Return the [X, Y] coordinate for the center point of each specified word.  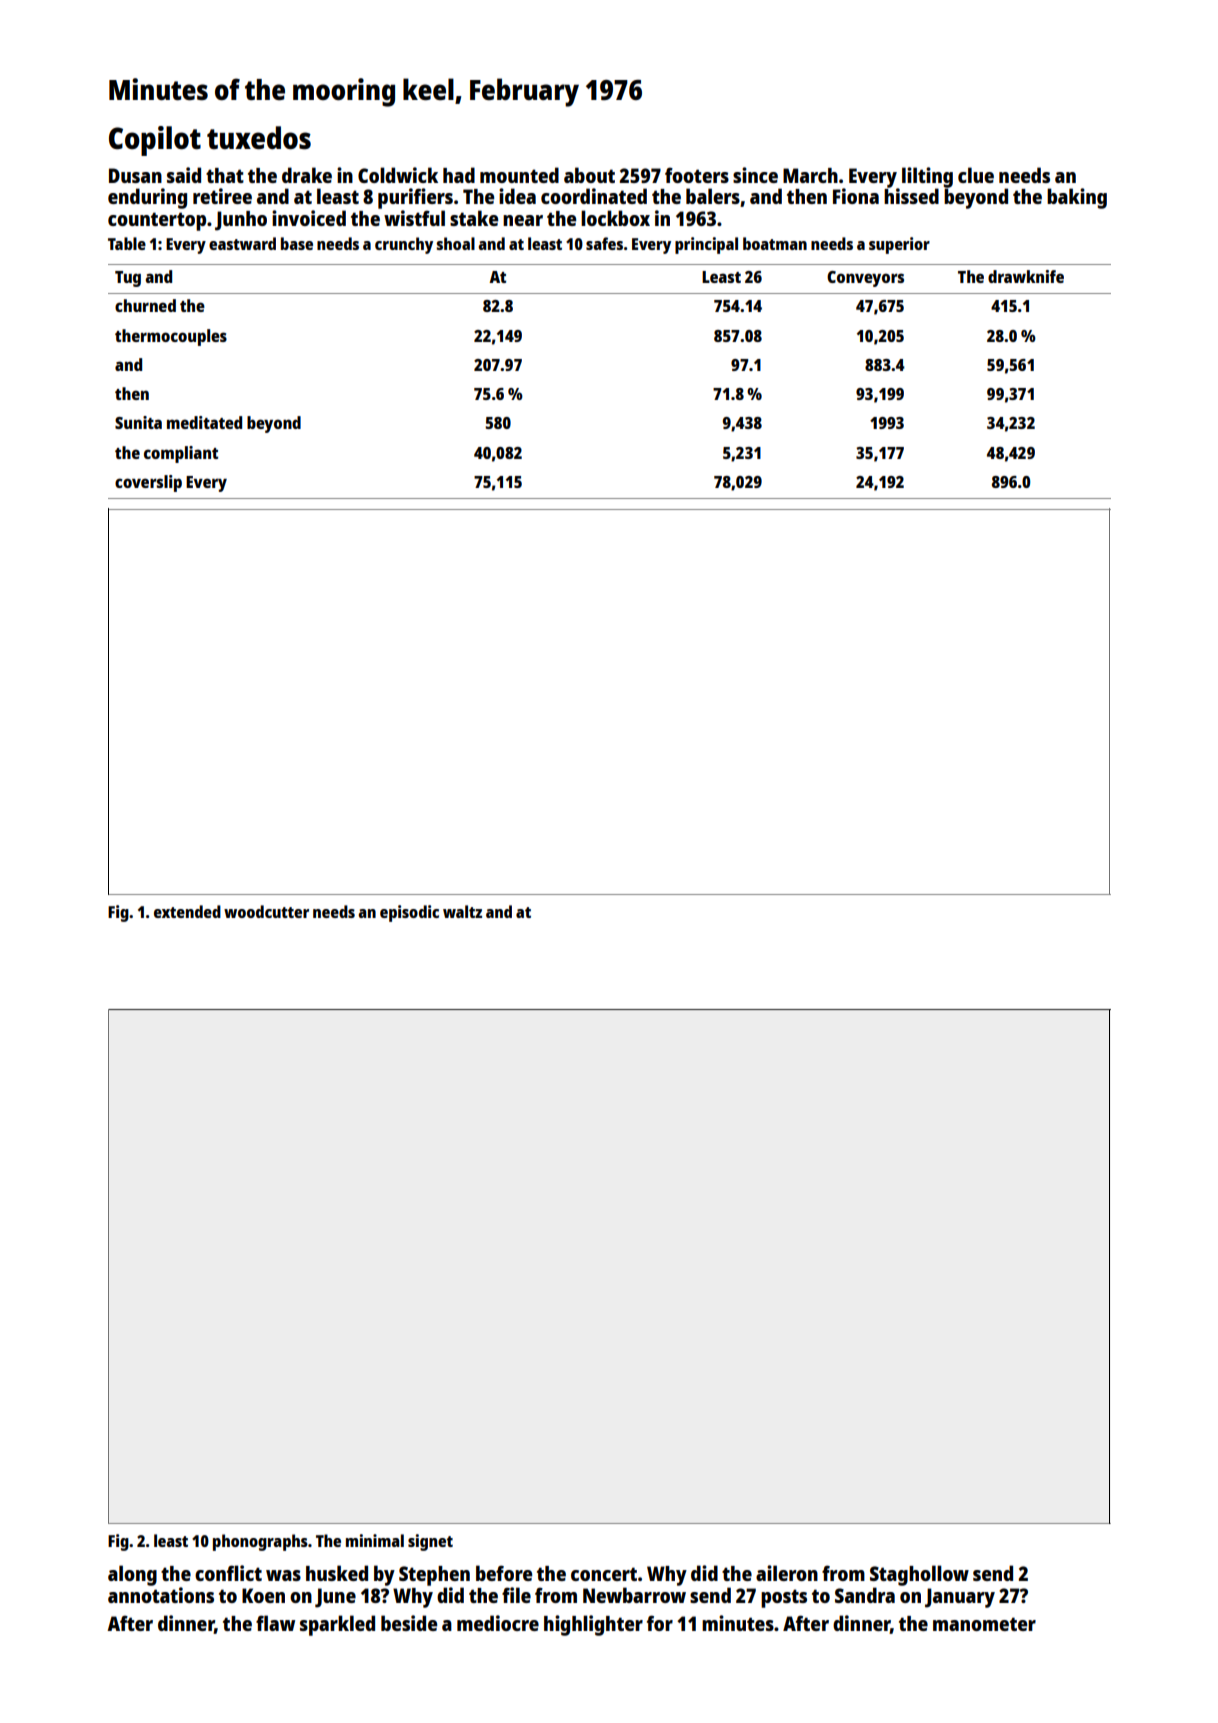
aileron [787, 1573]
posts [784, 1598]
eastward [242, 243]
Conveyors [865, 279]
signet [430, 1542]
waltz [462, 911]
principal [706, 245]
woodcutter [266, 911]
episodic [409, 913]
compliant [181, 454]
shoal [455, 243]
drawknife [1026, 276]
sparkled [337, 1625]
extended [187, 911]
